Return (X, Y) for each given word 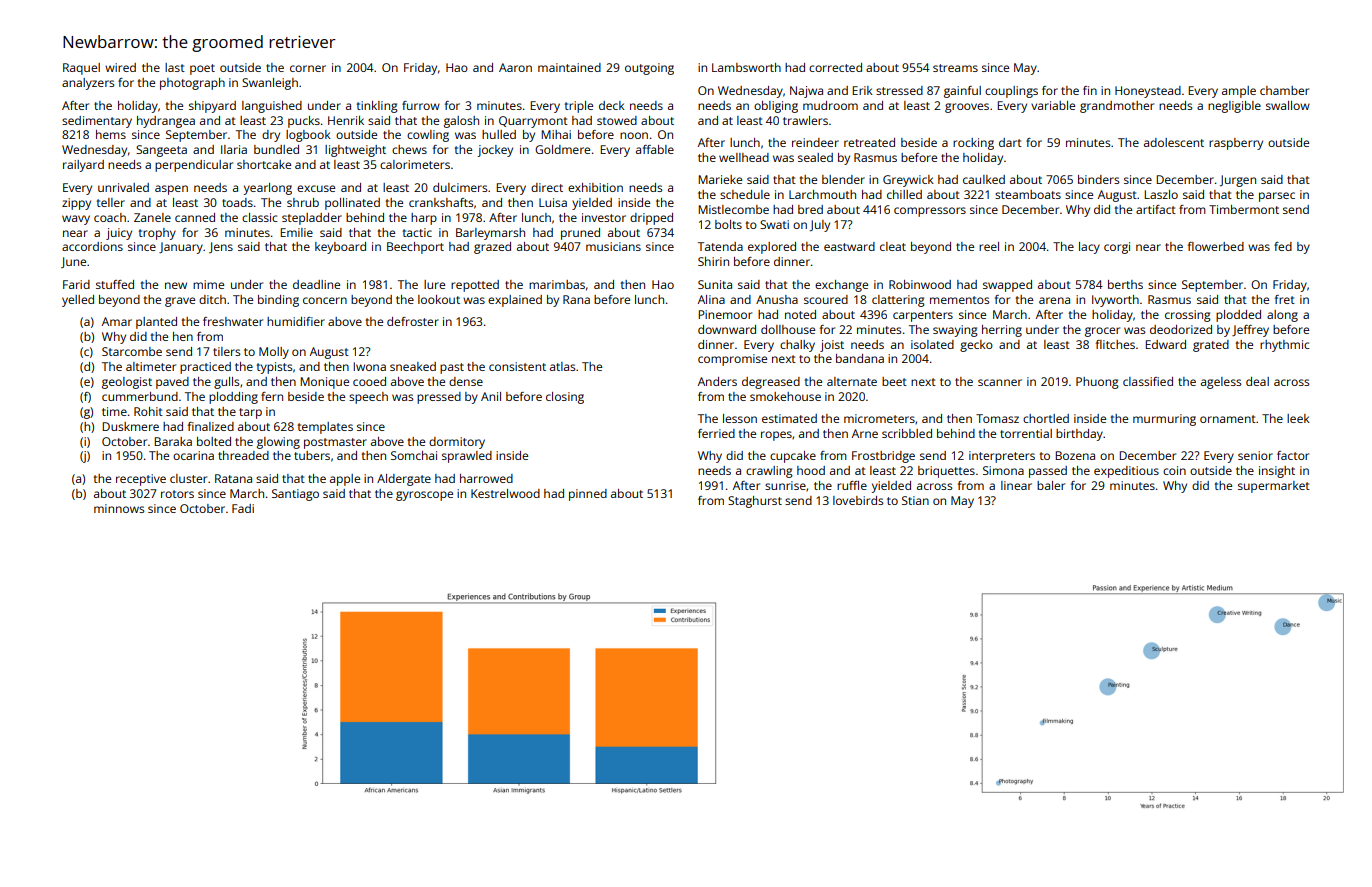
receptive (141, 480)
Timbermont (1244, 209)
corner (308, 68)
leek (1298, 418)
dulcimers (460, 187)
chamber (1284, 90)
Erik (862, 90)
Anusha (777, 299)
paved (172, 383)
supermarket (1274, 487)
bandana (860, 358)
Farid (76, 284)
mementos (959, 300)
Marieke (720, 179)
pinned (588, 495)
